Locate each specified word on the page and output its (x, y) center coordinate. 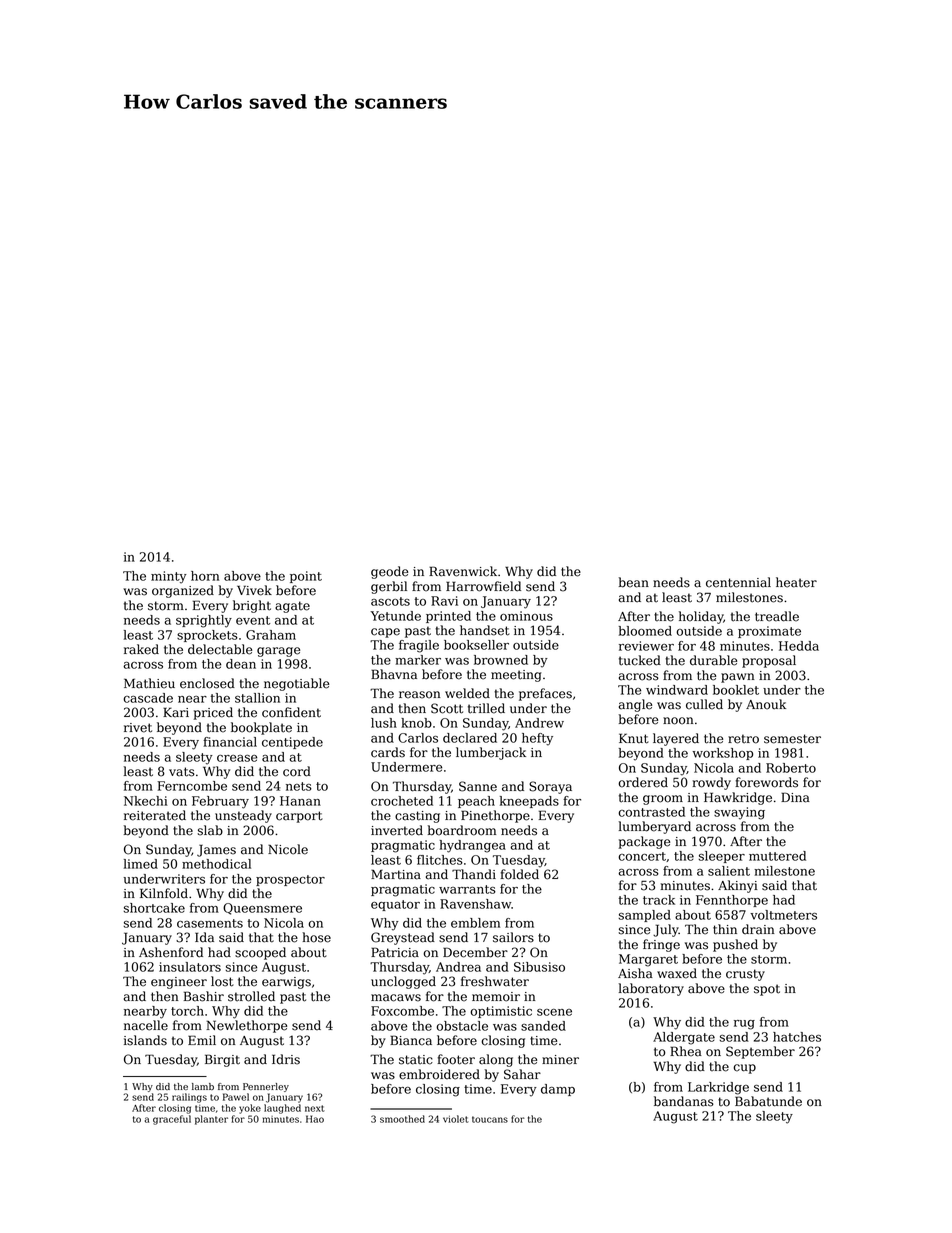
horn (205, 576)
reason (420, 695)
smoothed (402, 1119)
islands (145, 1040)
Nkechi (145, 801)
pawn (738, 678)
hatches (797, 1037)
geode (389, 572)
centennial (738, 582)
